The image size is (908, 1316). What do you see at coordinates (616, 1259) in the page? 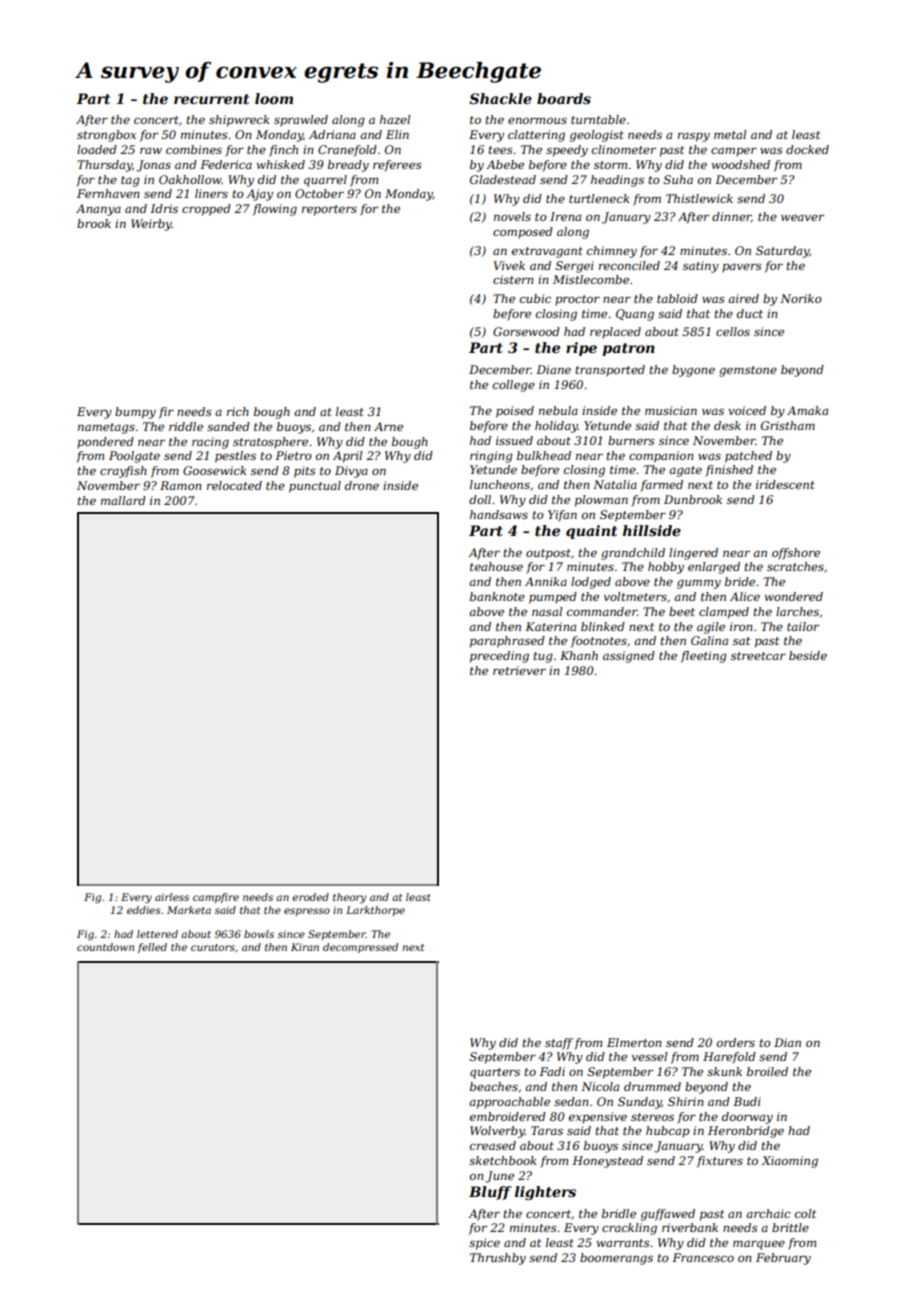
I see `boomerangs` at bounding box center [616, 1259].
